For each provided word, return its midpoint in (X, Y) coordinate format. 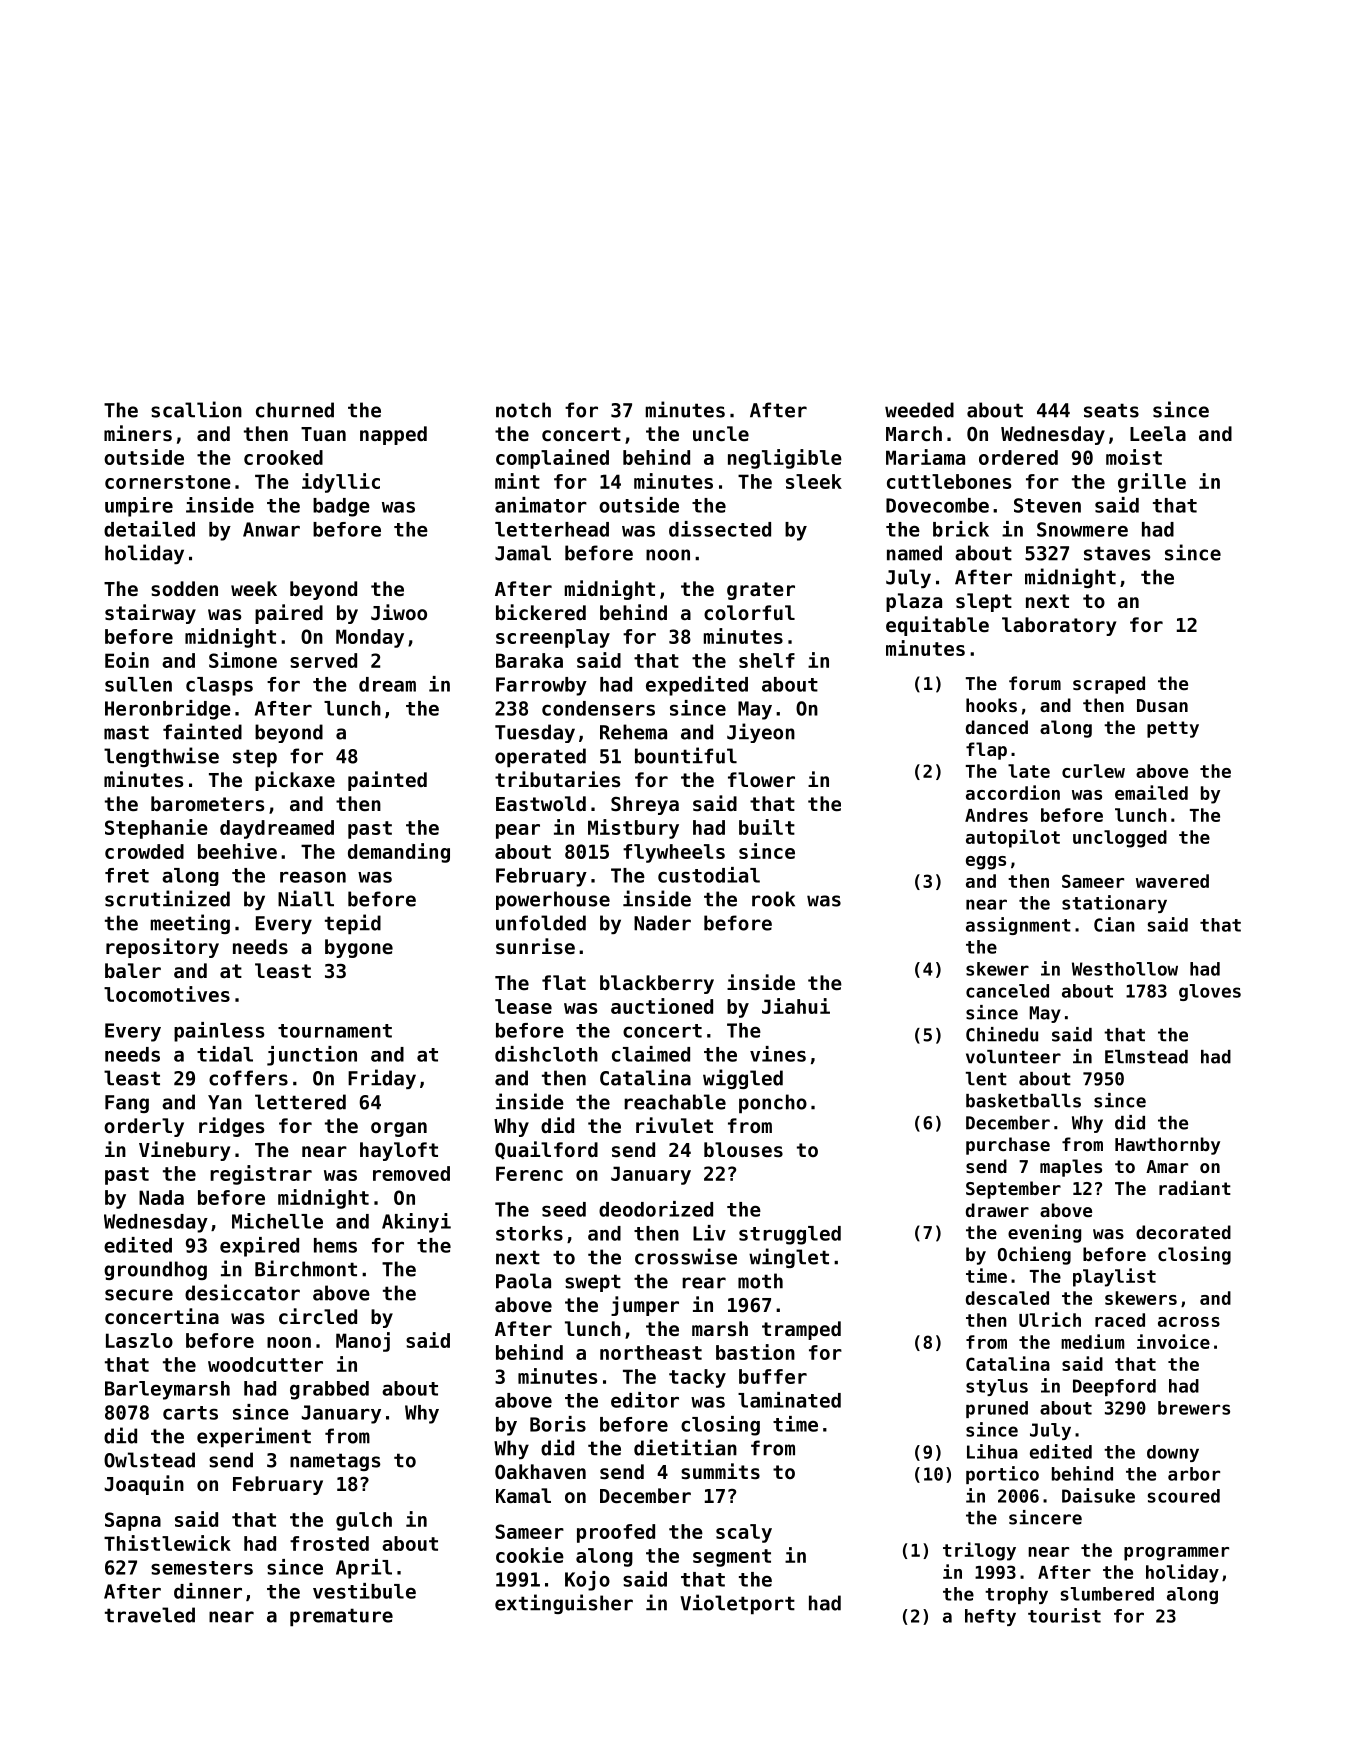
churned (295, 410)
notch (523, 410)
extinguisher (564, 1604)
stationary (1114, 904)
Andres (996, 815)
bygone (359, 948)
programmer (1176, 1554)
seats (1111, 410)
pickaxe (295, 781)
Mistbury (633, 829)
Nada (161, 1197)
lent (986, 1079)
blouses (743, 1150)
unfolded (541, 923)
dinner (208, 1591)
